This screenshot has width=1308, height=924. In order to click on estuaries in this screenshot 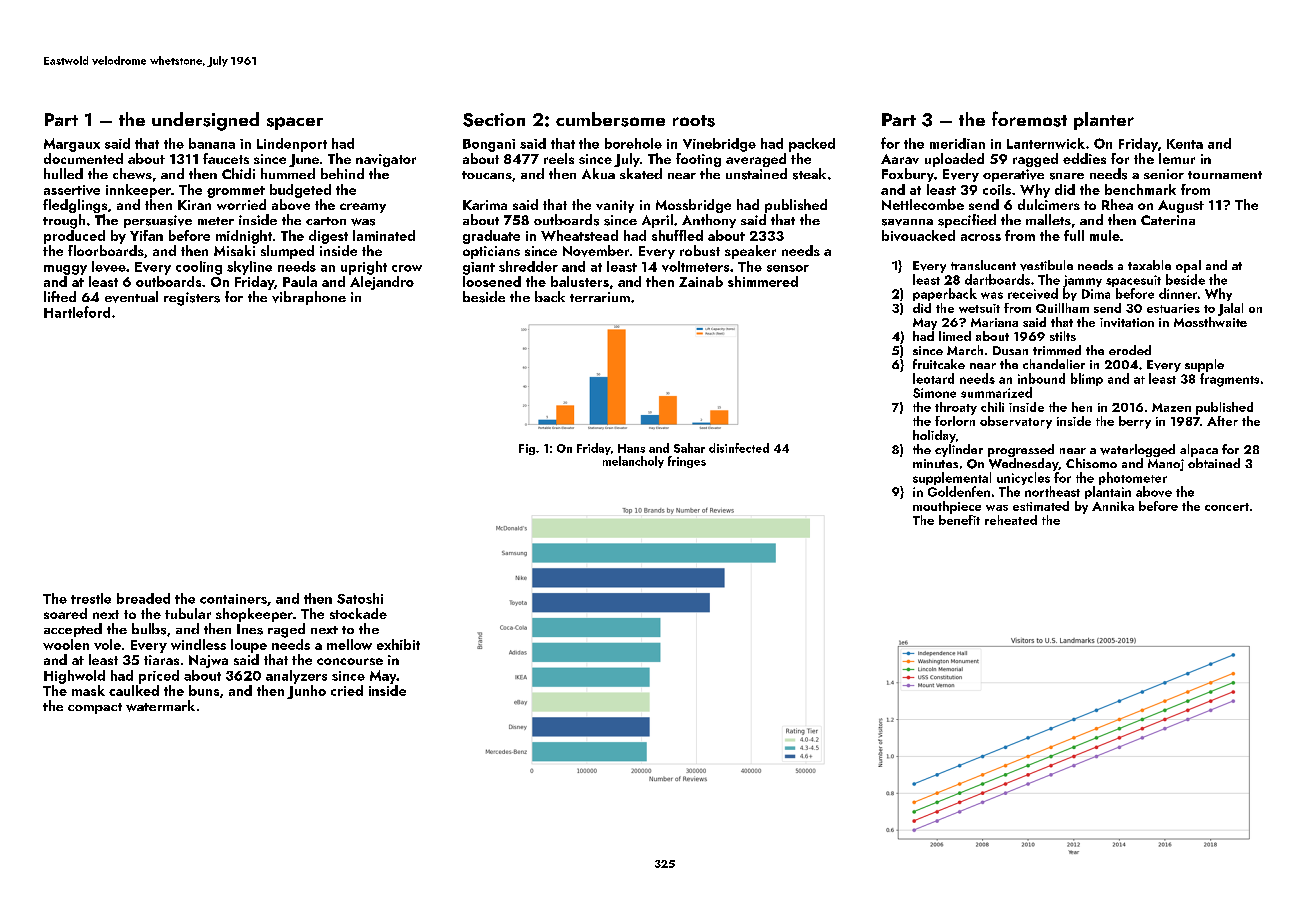, I will do `click(1173, 308)`.
